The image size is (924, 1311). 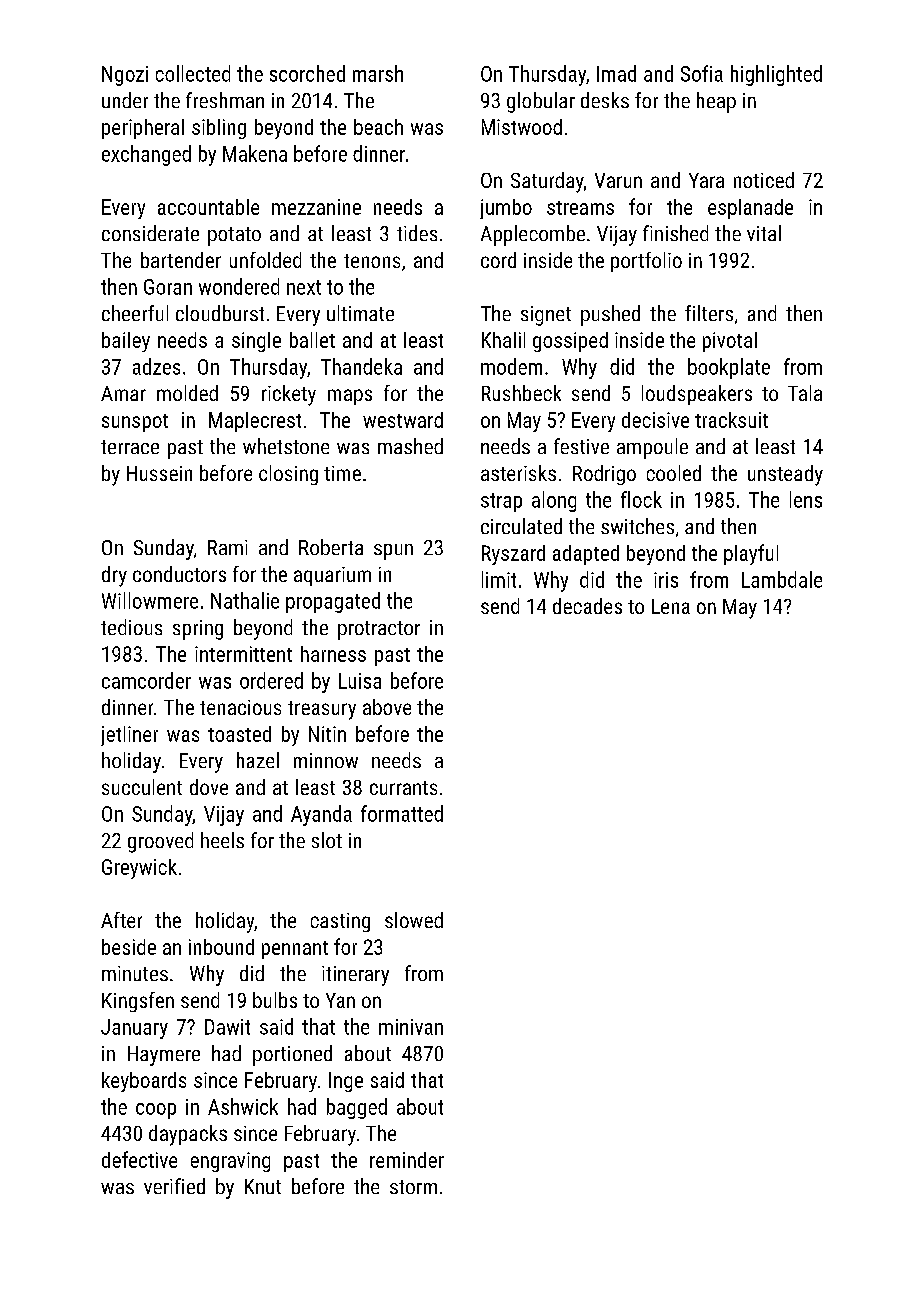 I want to click on considerate, so click(x=150, y=233).
